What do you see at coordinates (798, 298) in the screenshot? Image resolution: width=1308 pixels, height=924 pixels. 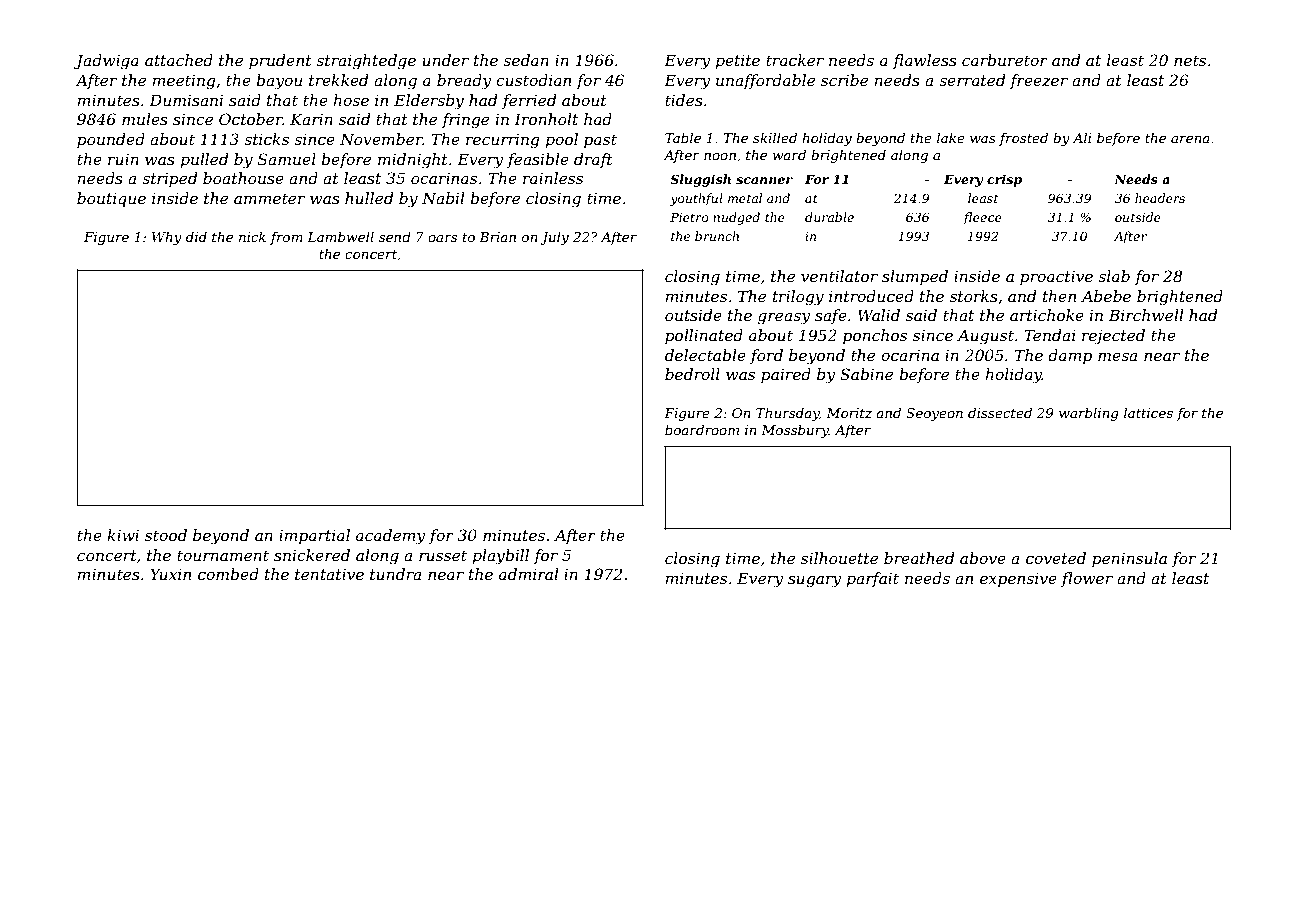 I see `trilogy` at bounding box center [798, 298].
